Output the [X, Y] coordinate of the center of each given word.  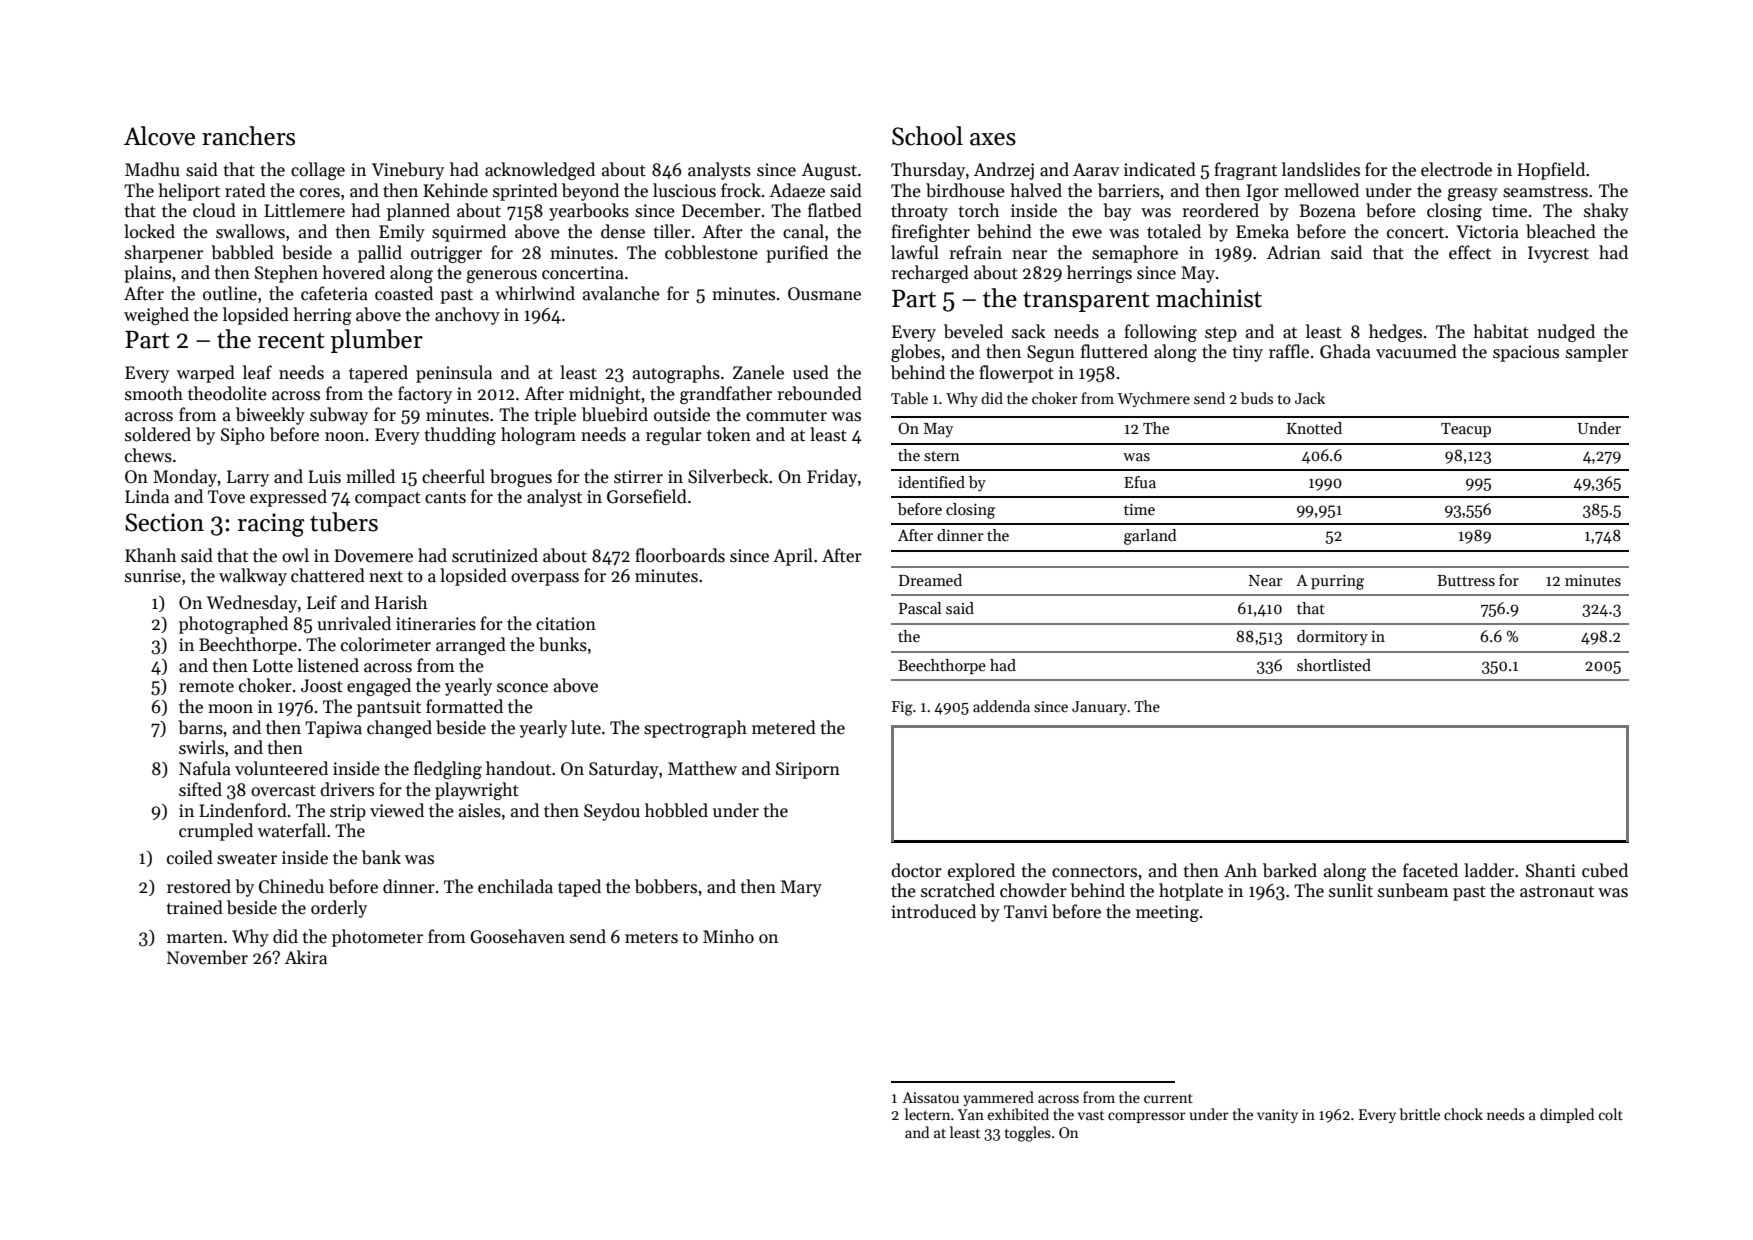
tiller [672, 231]
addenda [1001, 706]
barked [1290, 870]
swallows [250, 231]
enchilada [515, 886]
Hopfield [1551, 171]
